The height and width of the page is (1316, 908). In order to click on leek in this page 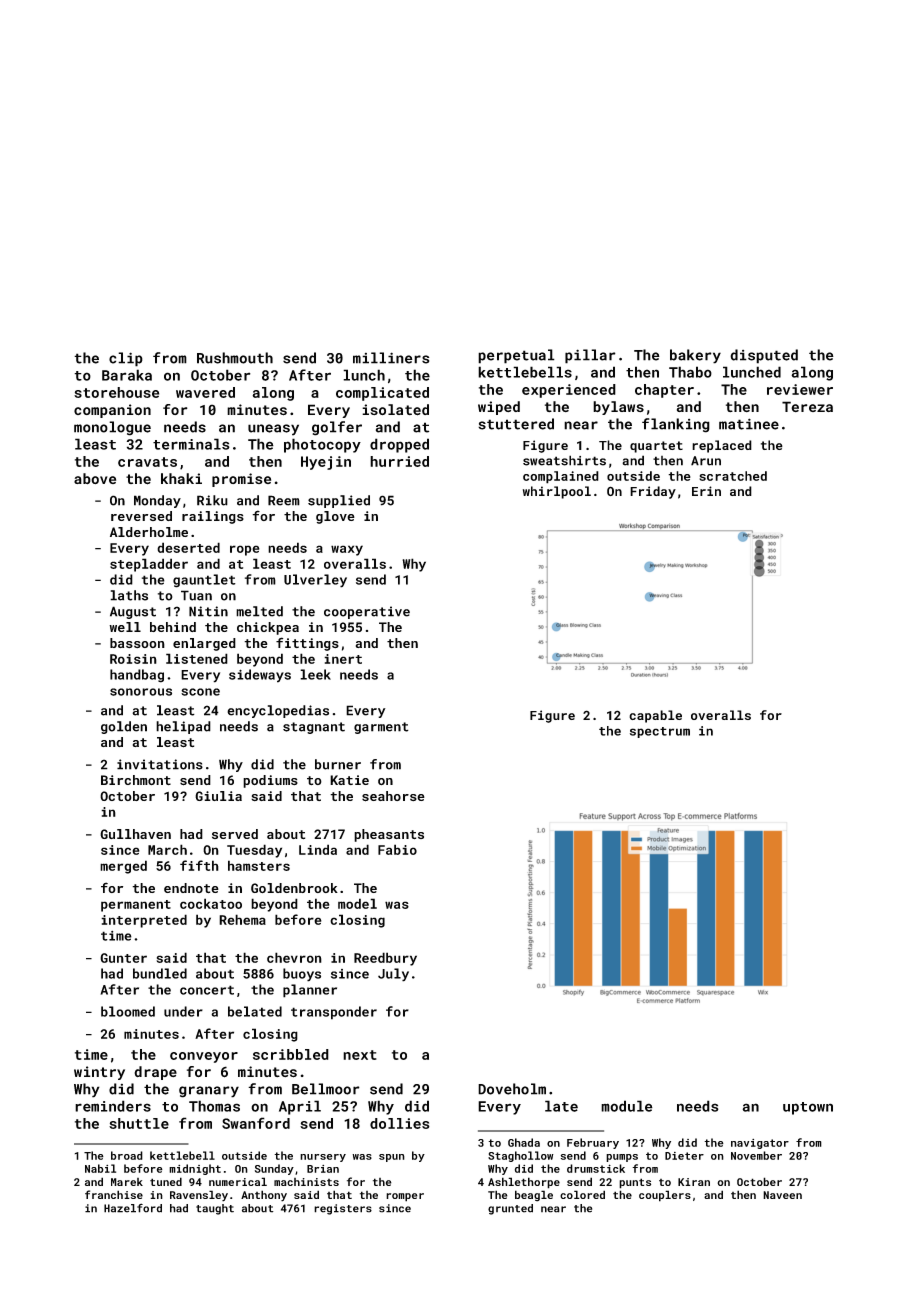, I will do `click(315, 674)`.
